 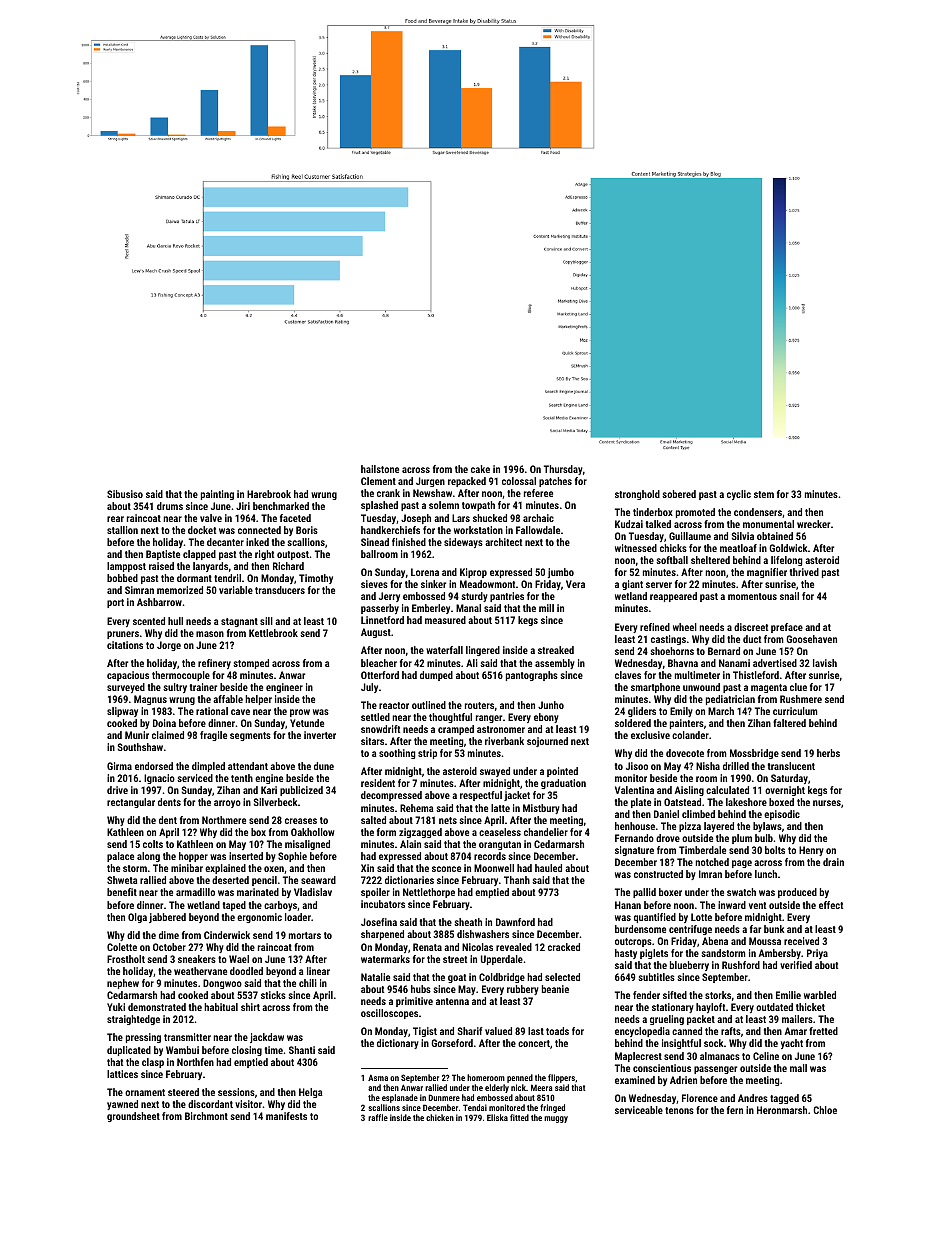 I want to click on scented, so click(x=149, y=621).
